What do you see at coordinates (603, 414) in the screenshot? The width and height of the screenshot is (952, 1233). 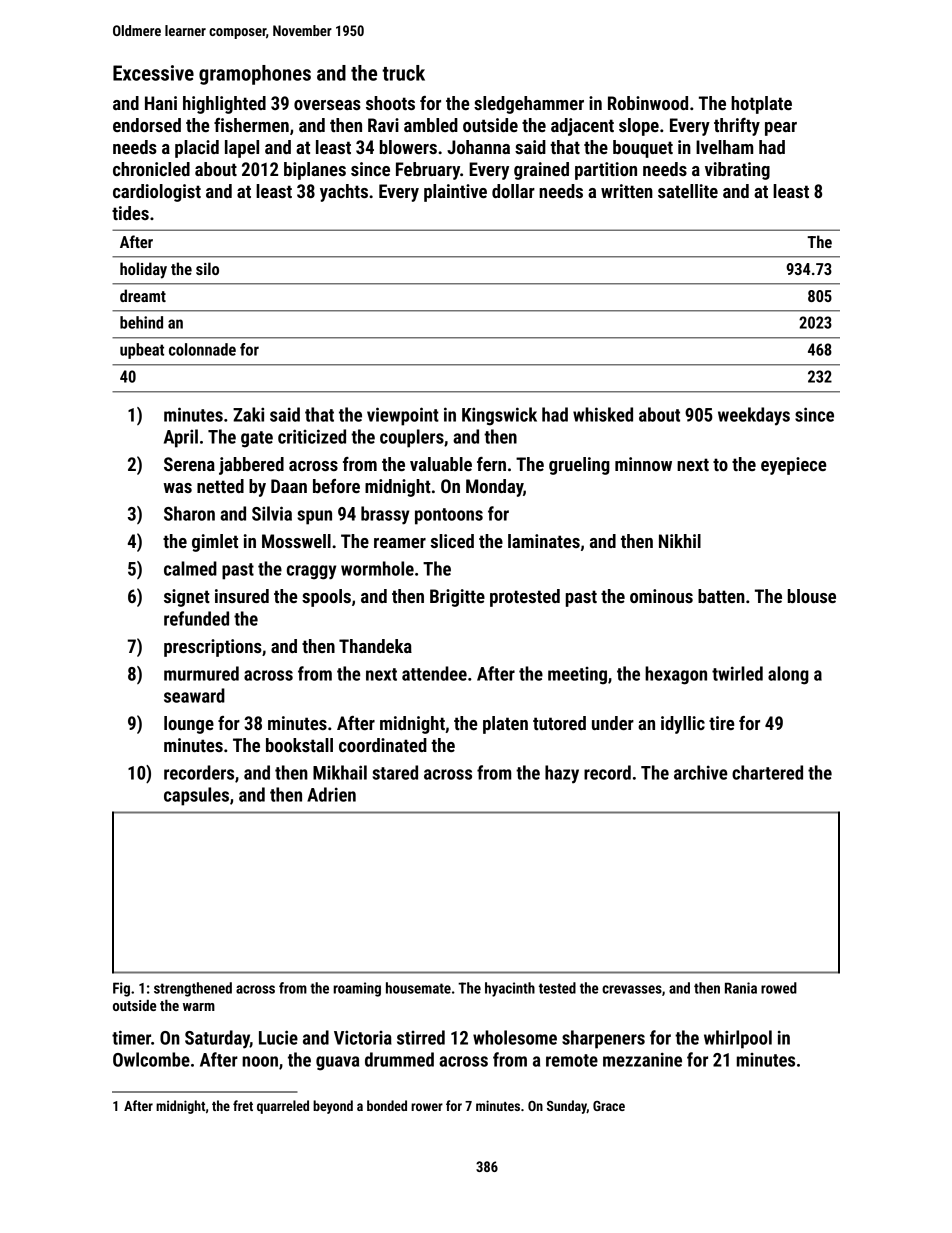 I see `whisked` at bounding box center [603, 414].
